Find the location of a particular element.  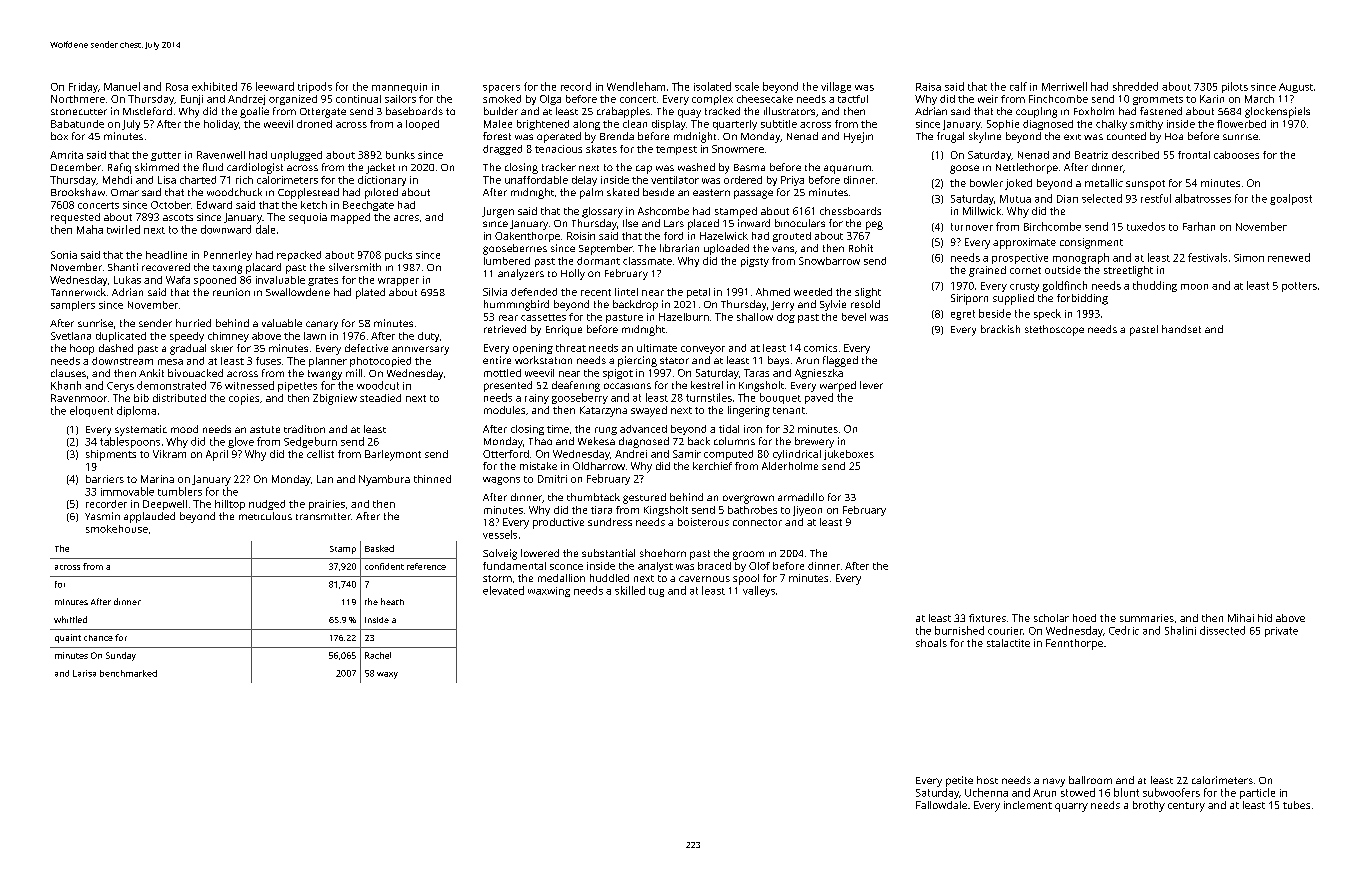

peg is located at coordinates (874, 225).
